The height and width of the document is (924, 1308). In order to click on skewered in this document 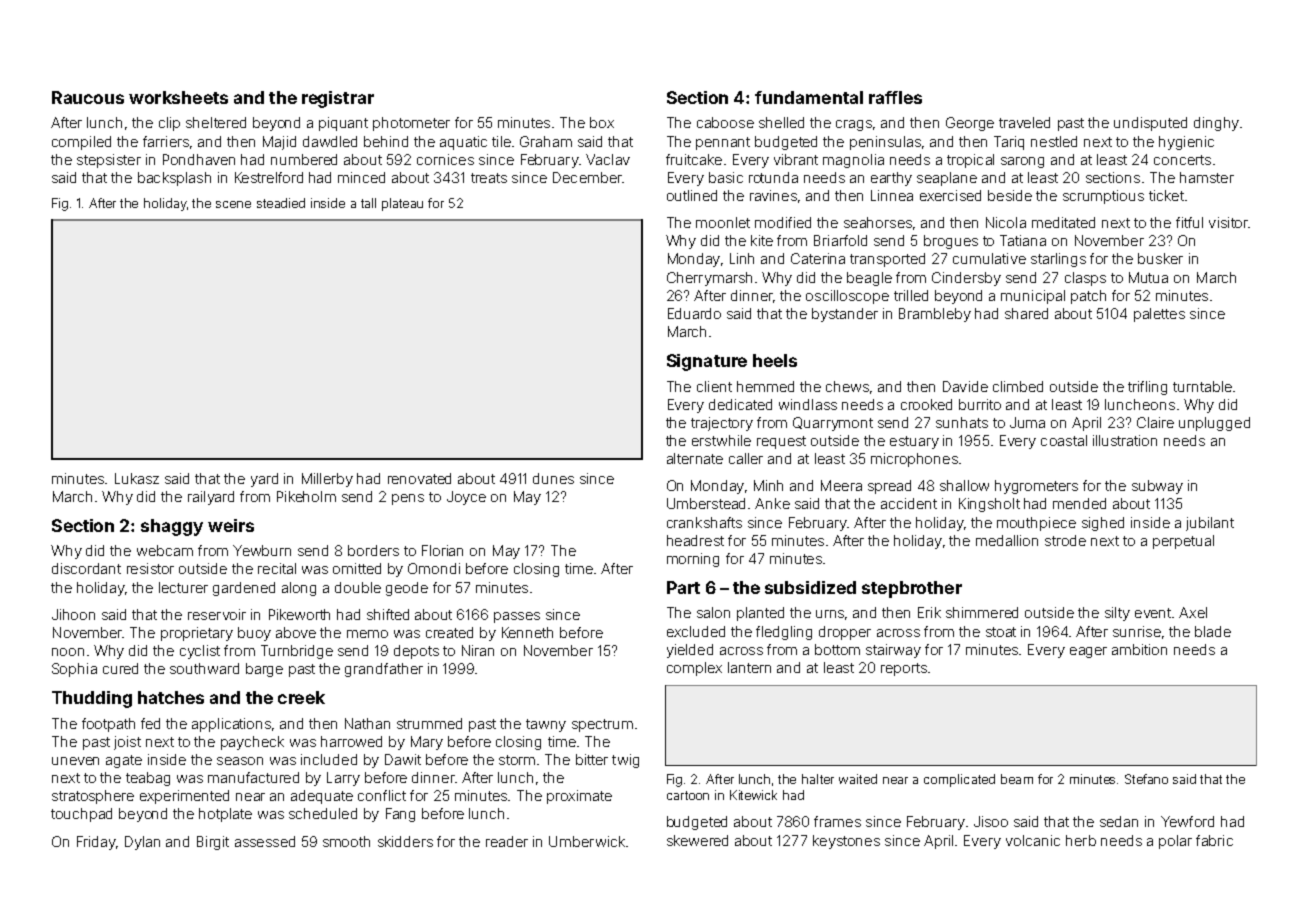, I will do `click(697, 840)`.
